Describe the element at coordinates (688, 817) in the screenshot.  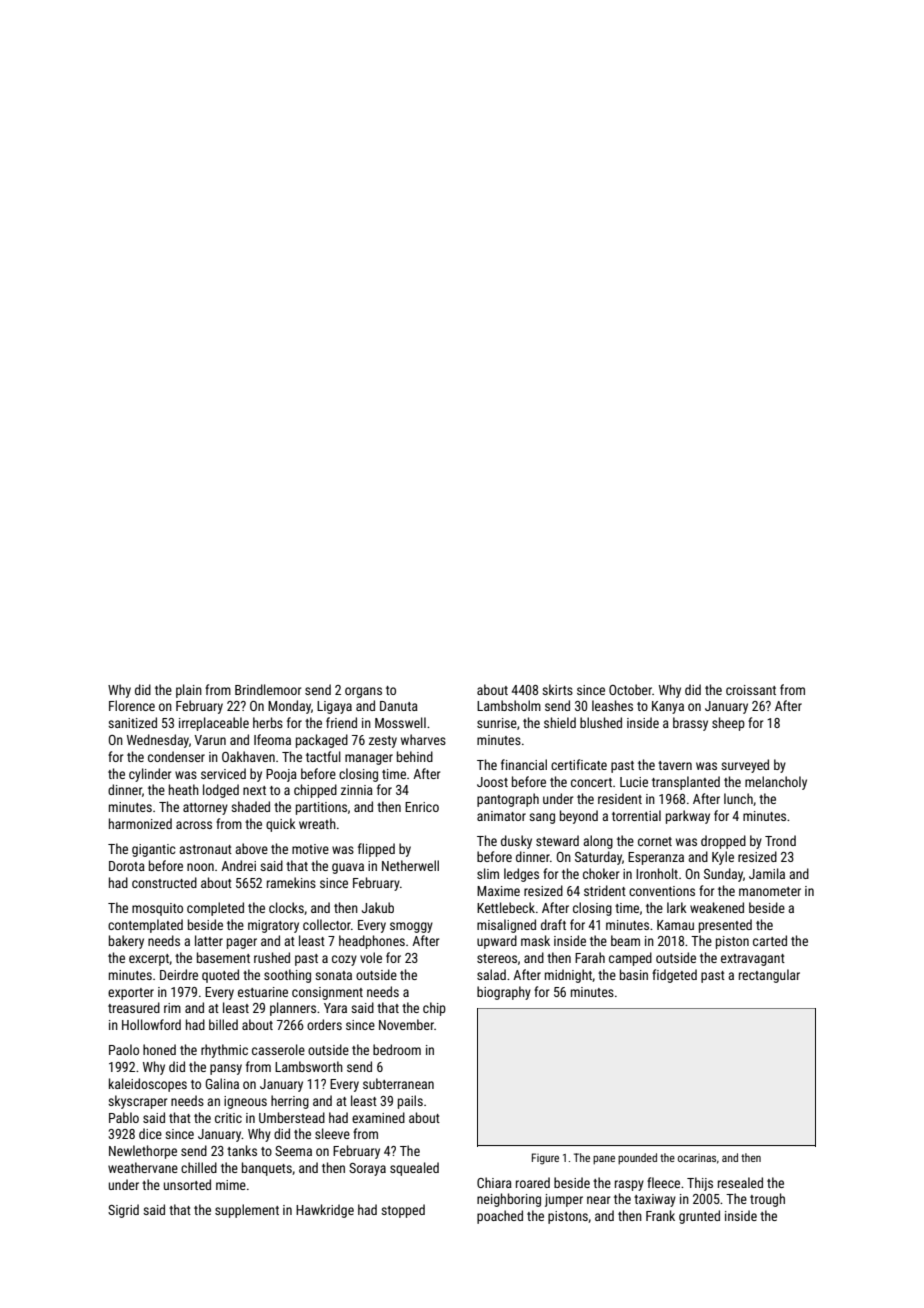
I see `parkway` at that location.
